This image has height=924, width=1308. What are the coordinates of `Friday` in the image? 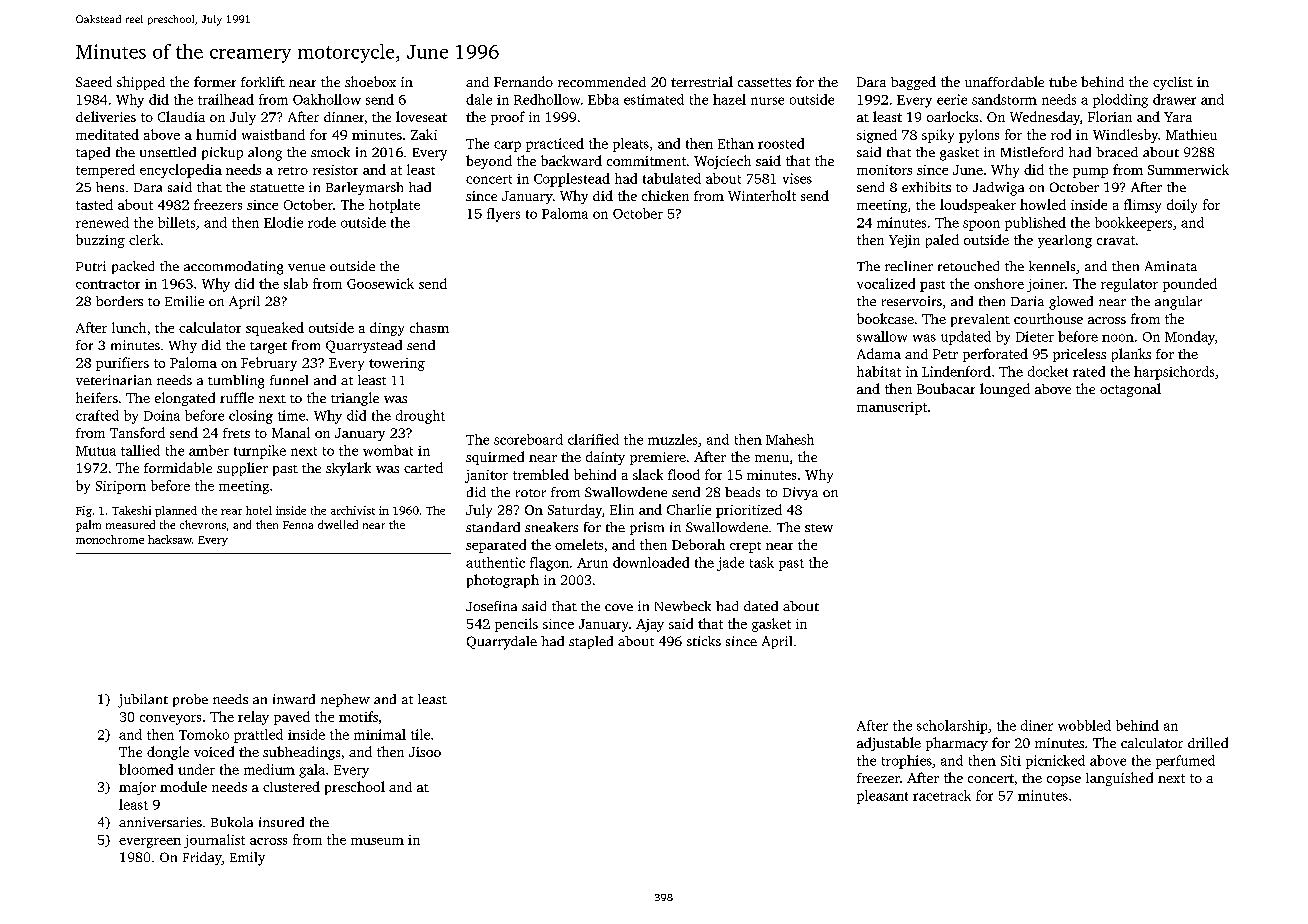 It's located at (202, 858).
